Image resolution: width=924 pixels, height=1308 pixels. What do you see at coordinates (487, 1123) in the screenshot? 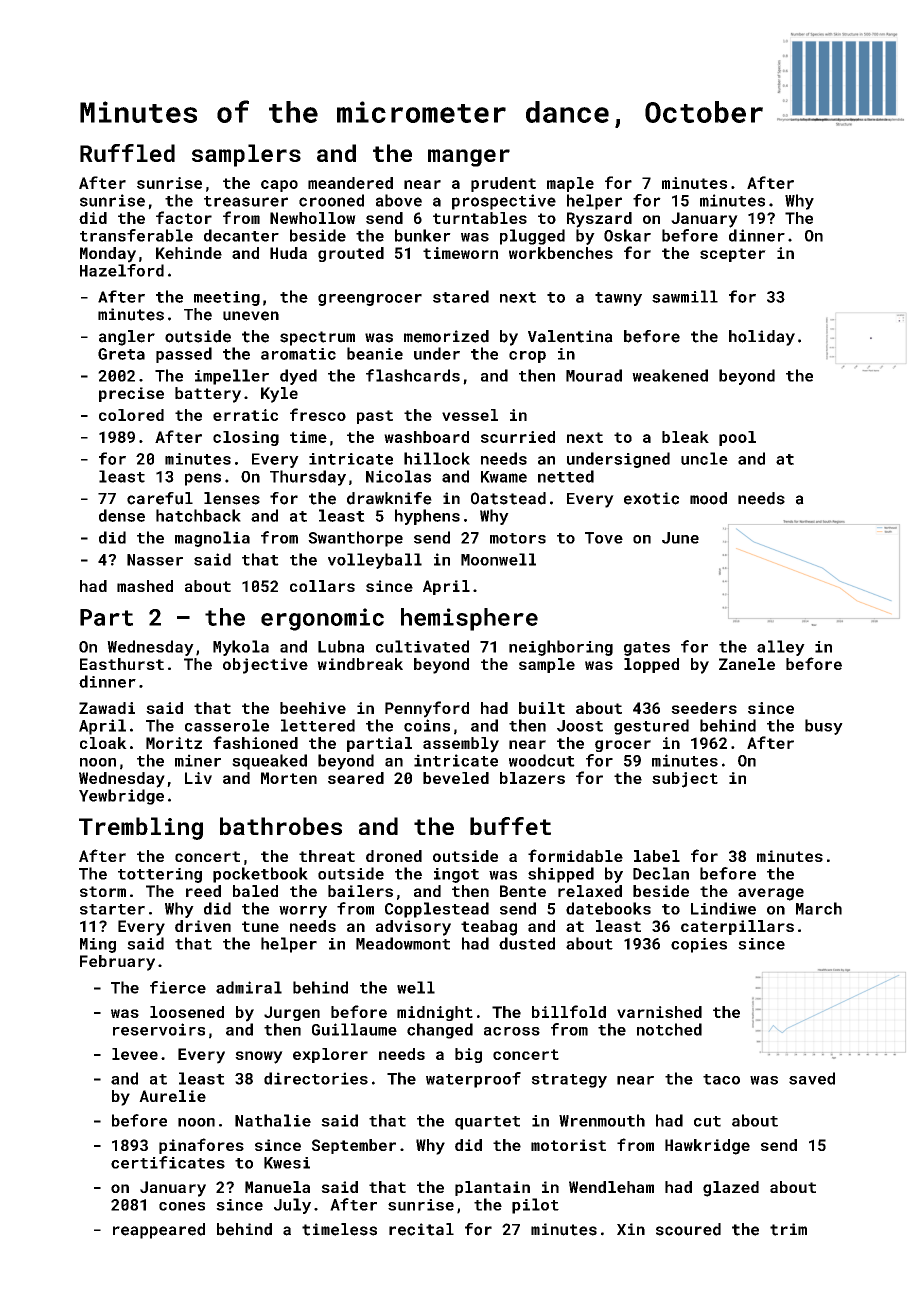
I see `quartet` at bounding box center [487, 1123].
